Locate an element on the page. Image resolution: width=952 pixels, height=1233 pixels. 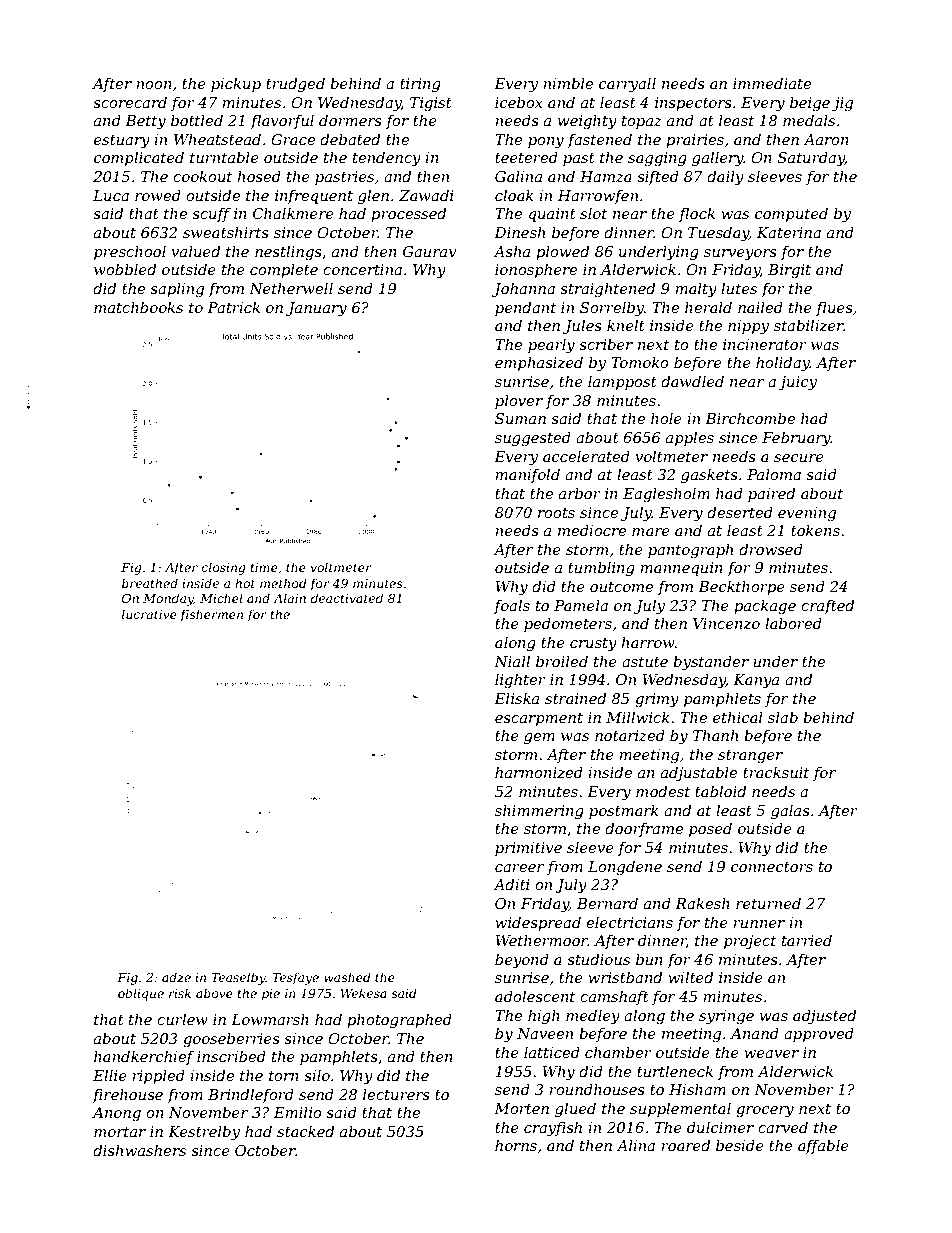
fishermen is located at coordinates (211, 615).
